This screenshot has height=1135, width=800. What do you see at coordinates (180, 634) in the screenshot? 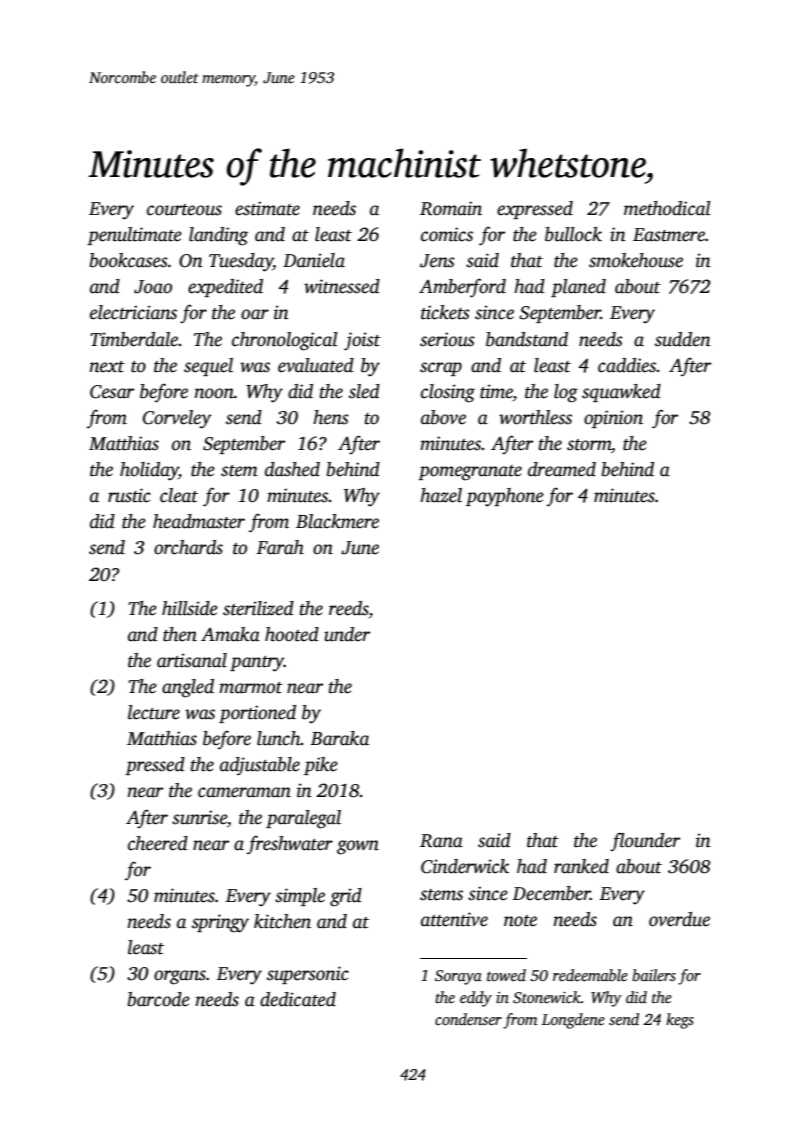
I see `then` at bounding box center [180, 634].
